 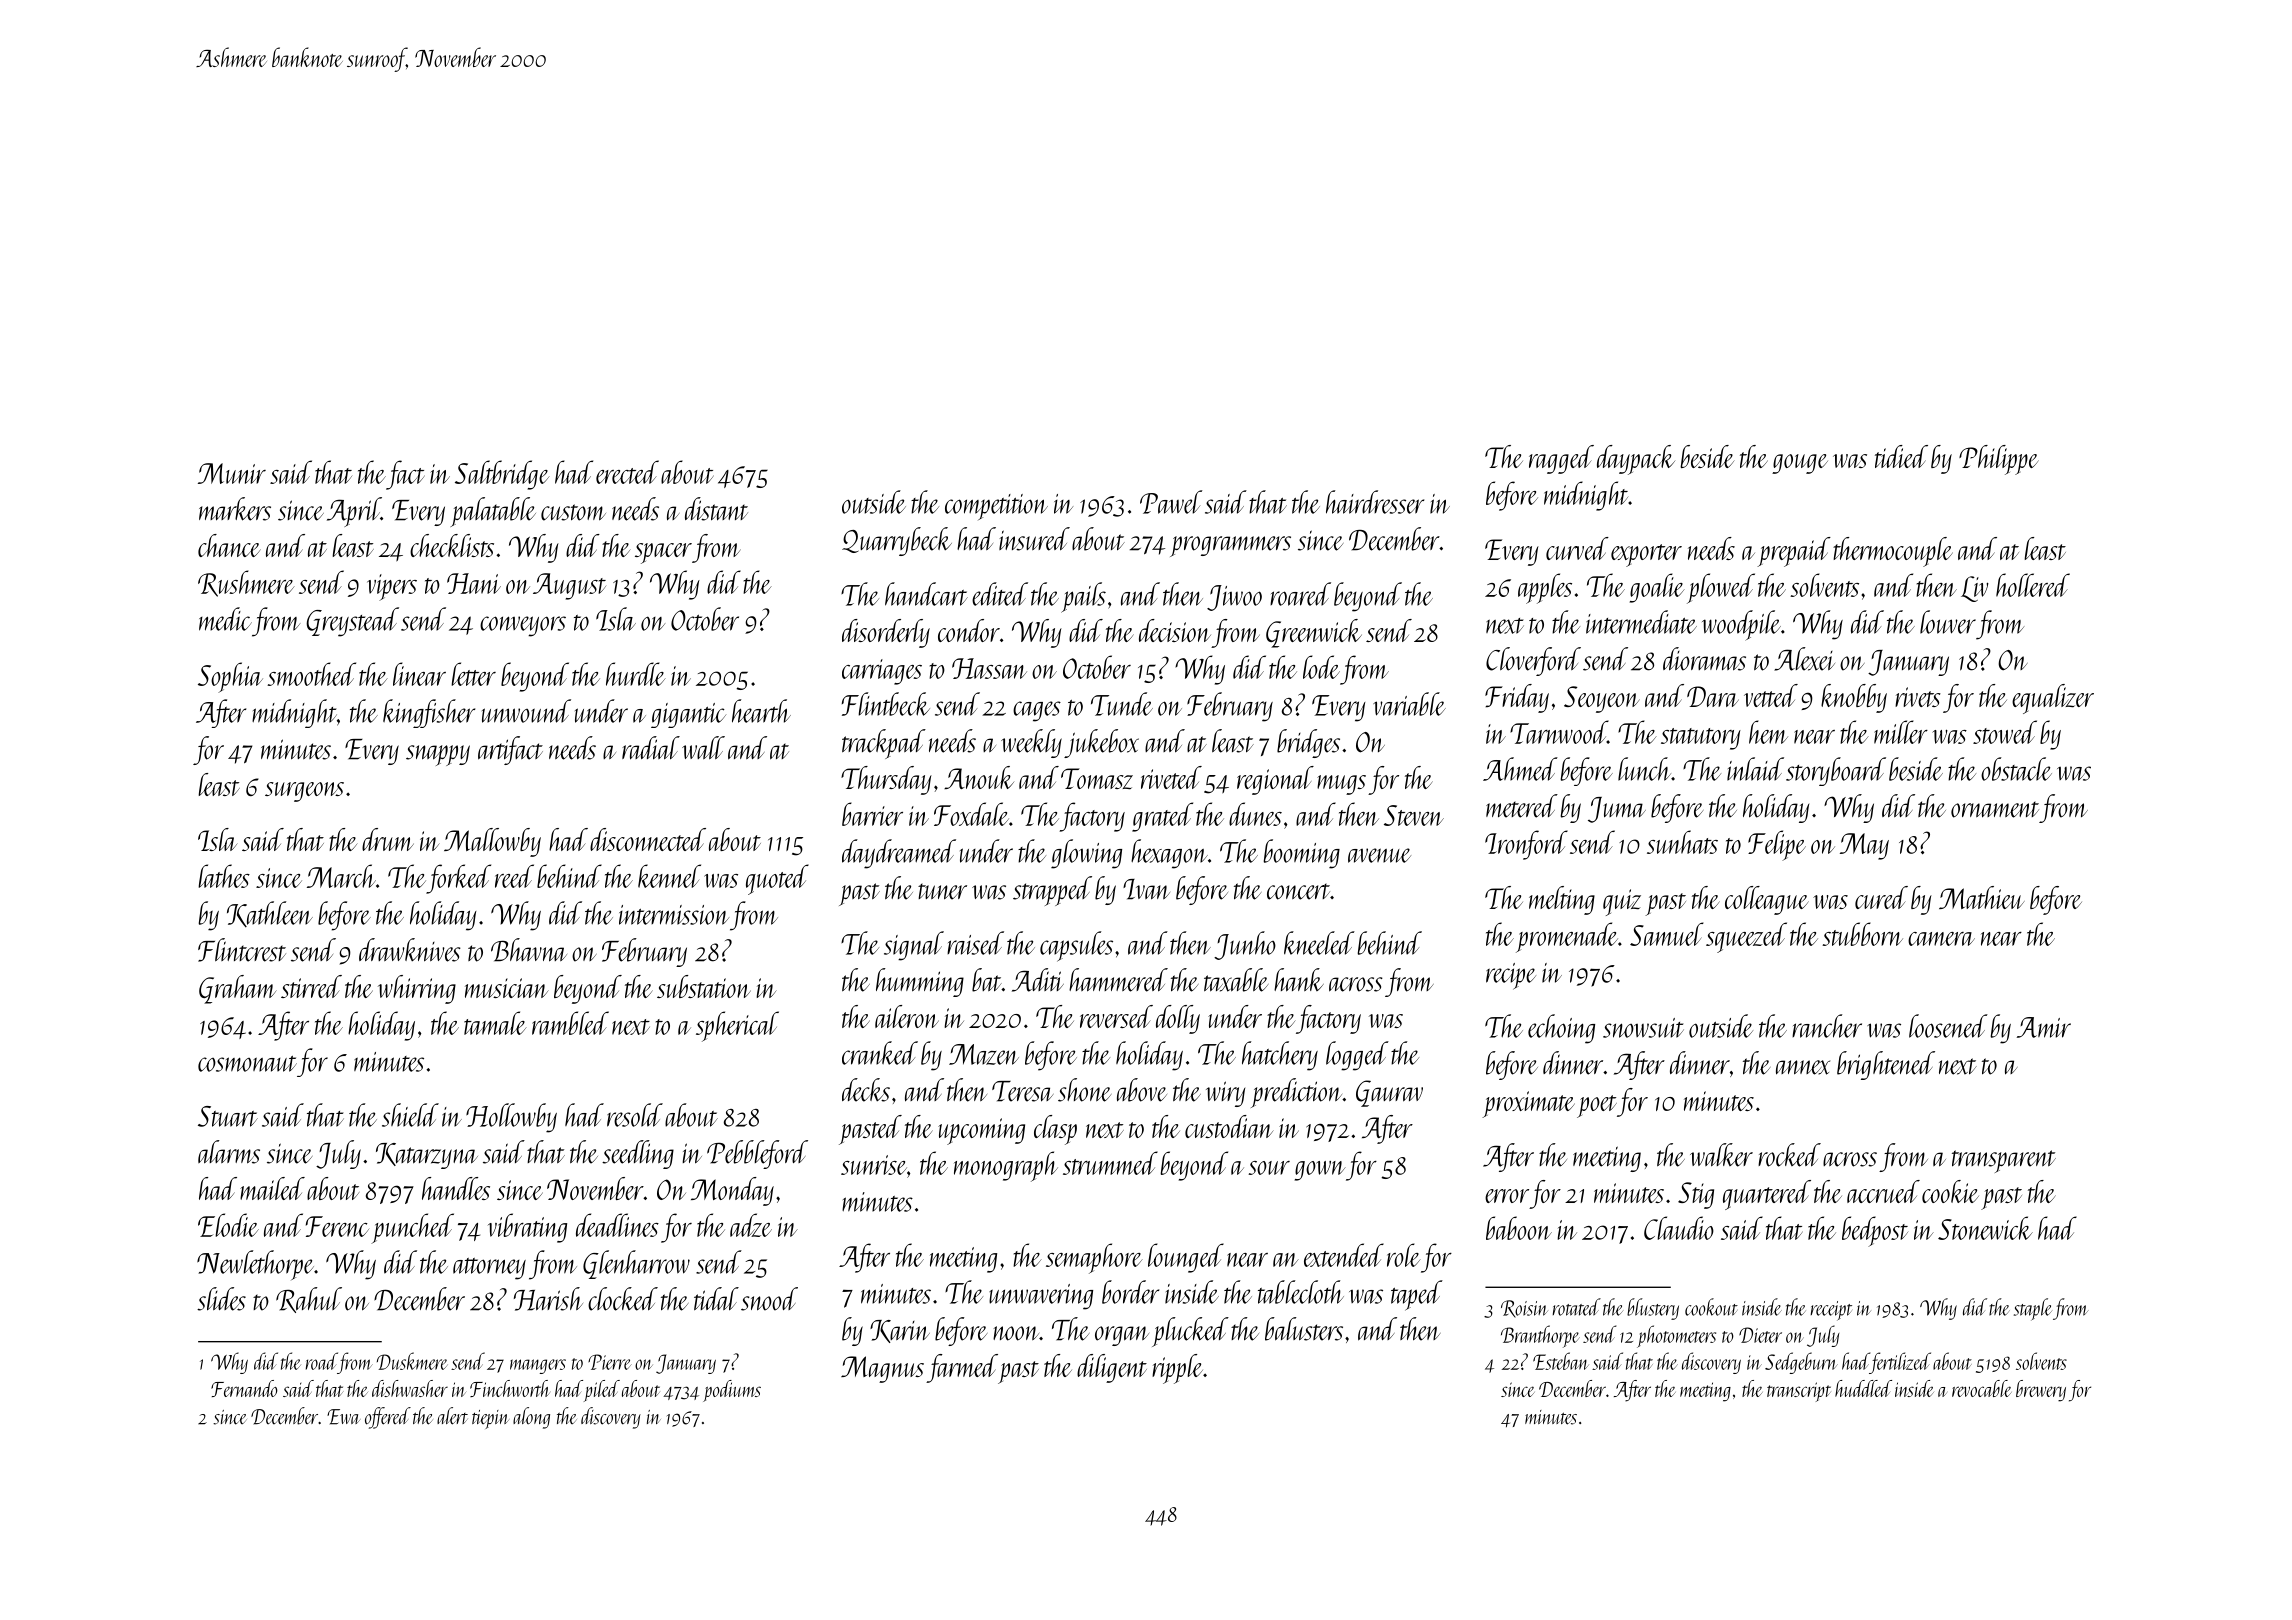 I want to click on revocable, so click(x=1982, y=1388).
